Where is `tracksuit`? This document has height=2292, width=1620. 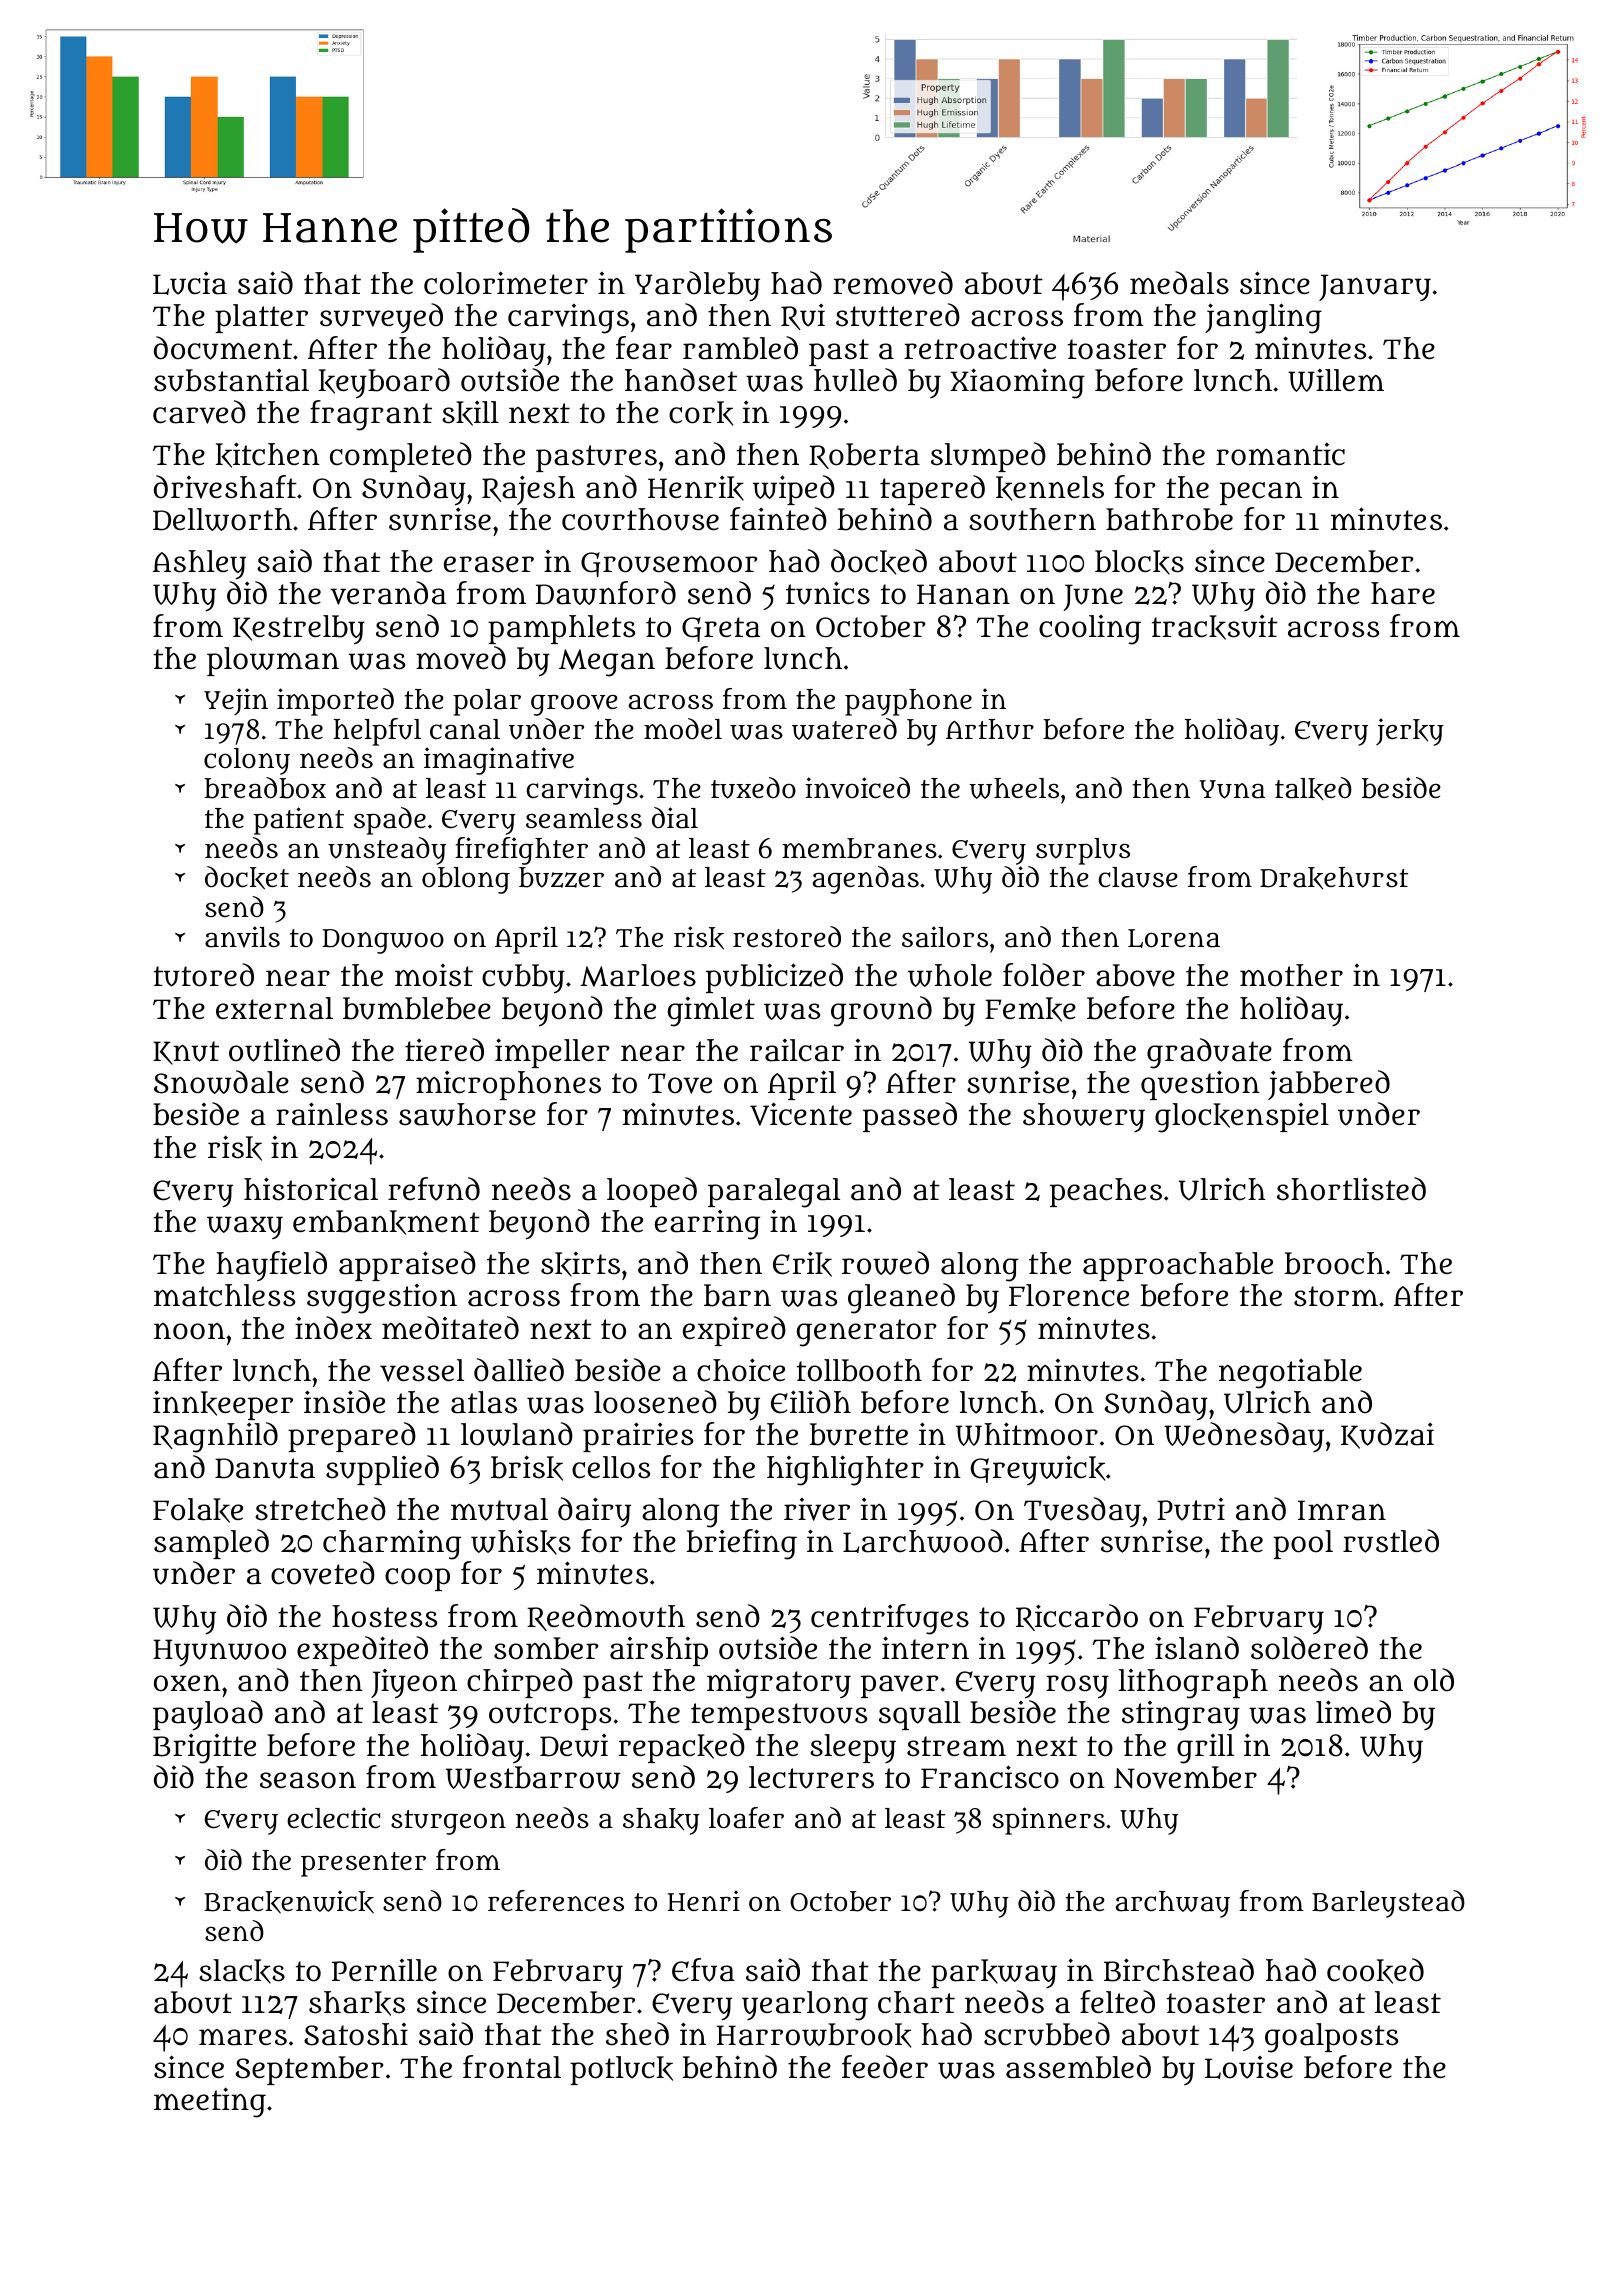
tracksuit is located at coordinates (1215, 627).
